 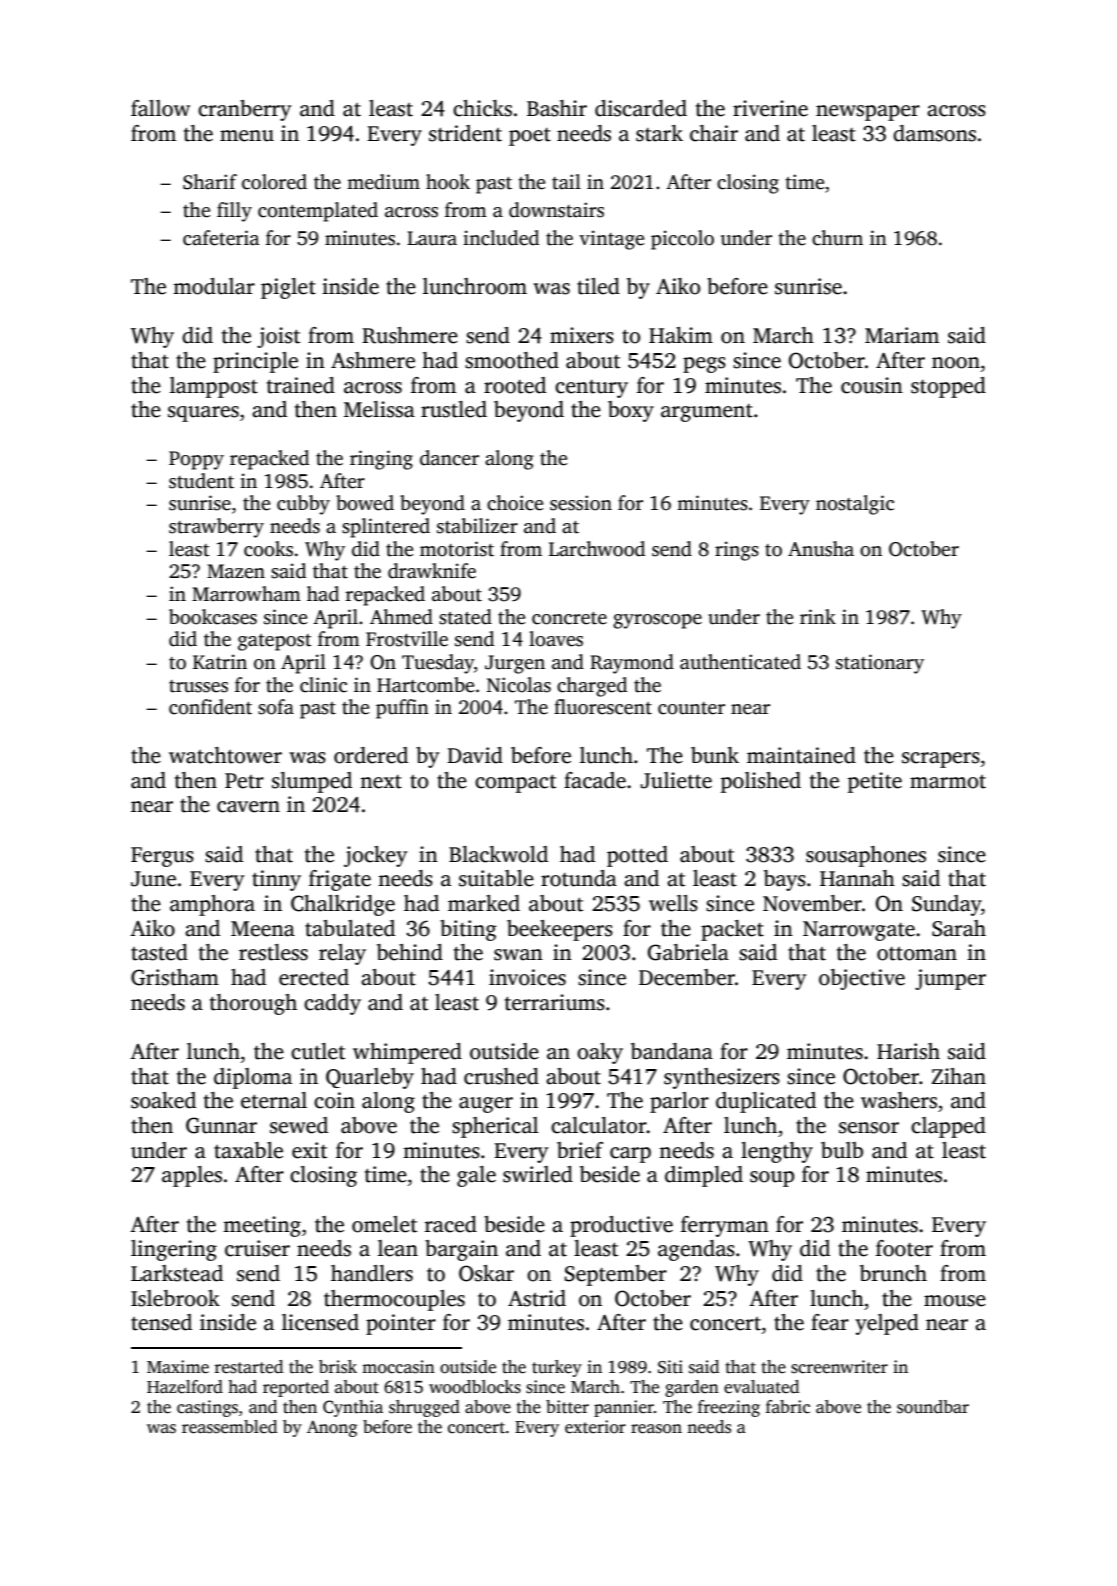 I want to click on beekeepers, so click(x=560, y=930).
